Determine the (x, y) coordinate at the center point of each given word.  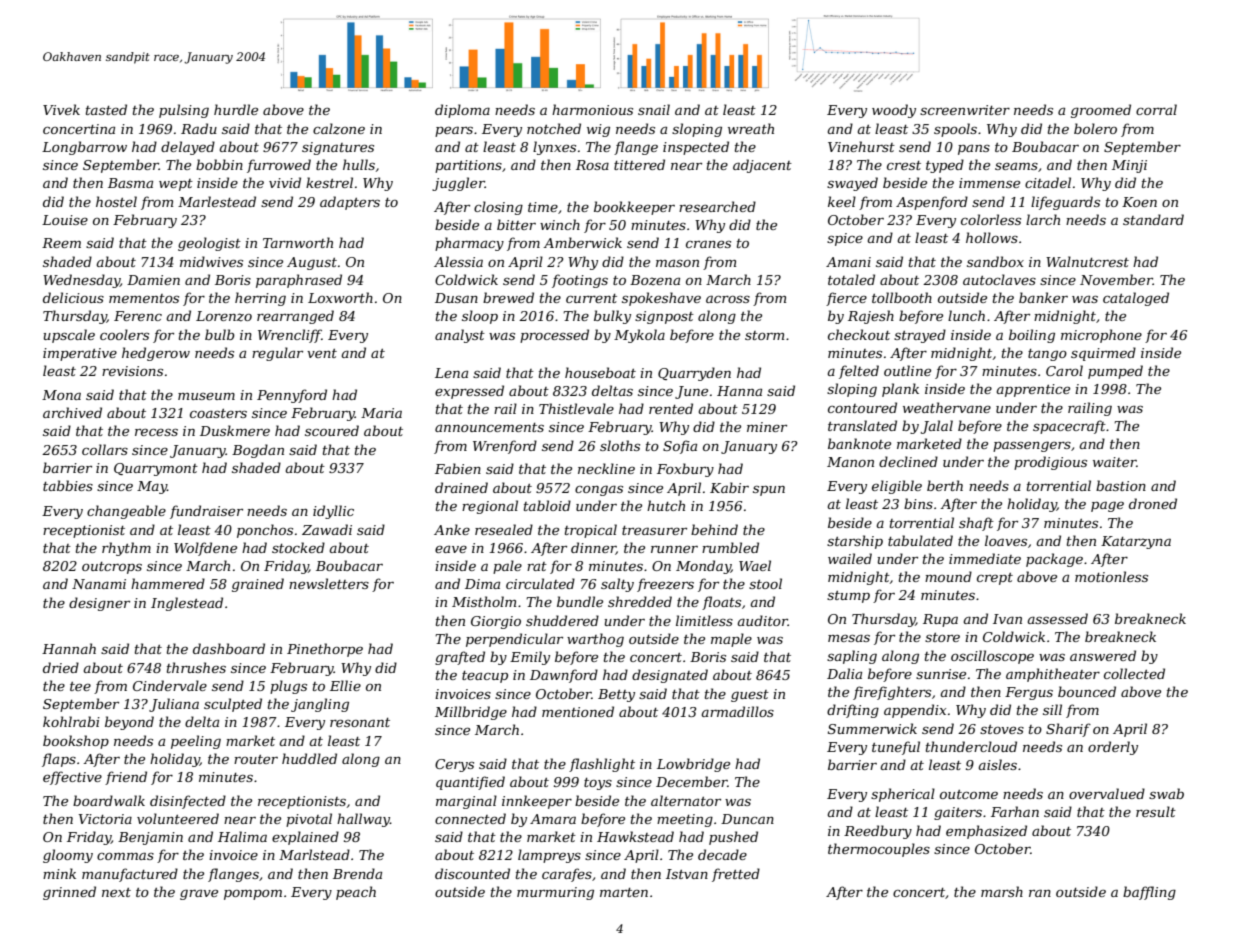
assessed (1057, 618)
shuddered (562, 620)
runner (674, 549)
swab (1166, 793)
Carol (1064, 370)
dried (61, 667)
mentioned (578, 711)
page (1107, 506)
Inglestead (187, 604)
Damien (153, 280)
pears (454, 131)
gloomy (68, 856)
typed (945, 166)
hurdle (236, 109)
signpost (664, 317)
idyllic (333, 512)
